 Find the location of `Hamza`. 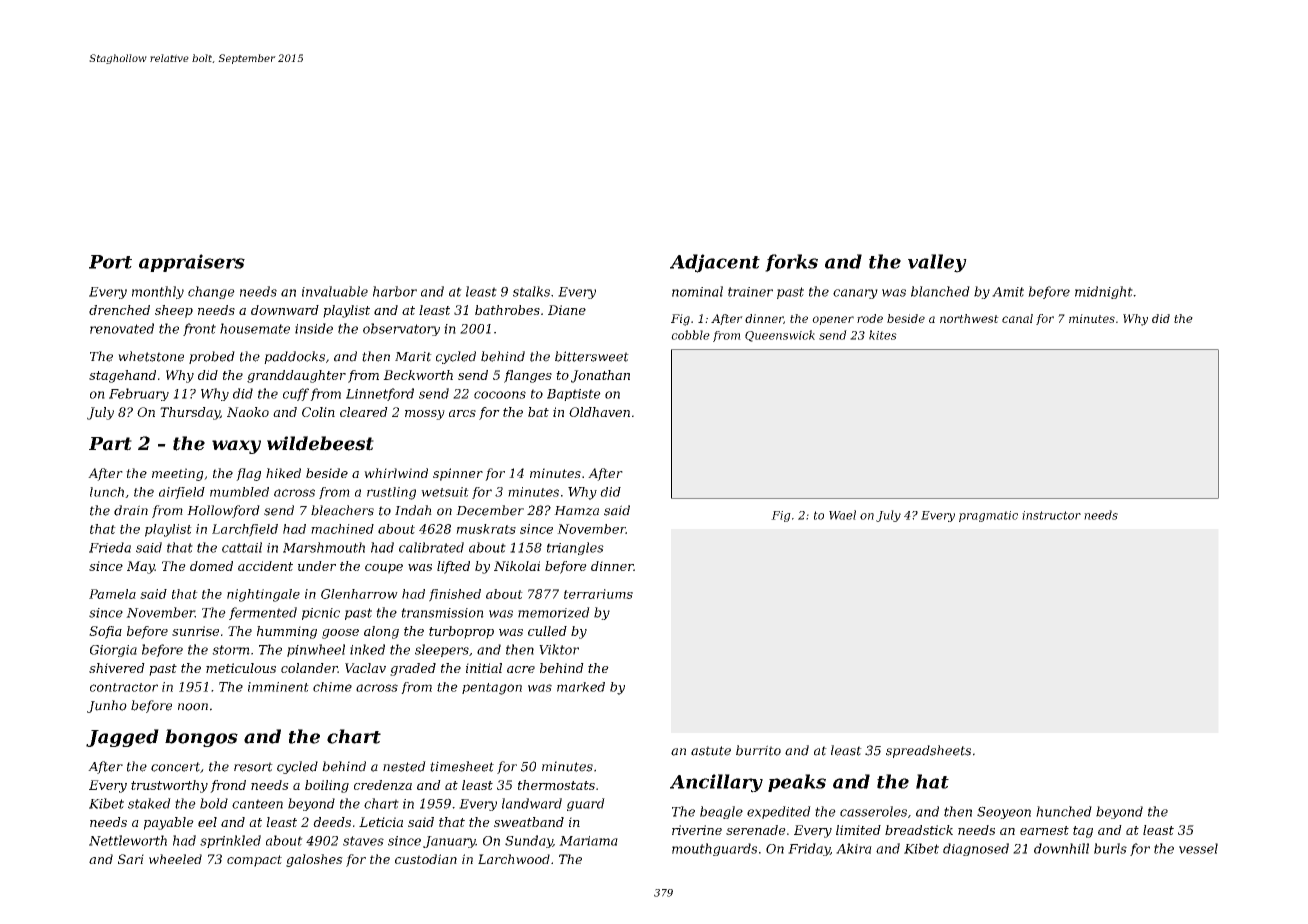

Hamza is located at coordinates (576, 511).
